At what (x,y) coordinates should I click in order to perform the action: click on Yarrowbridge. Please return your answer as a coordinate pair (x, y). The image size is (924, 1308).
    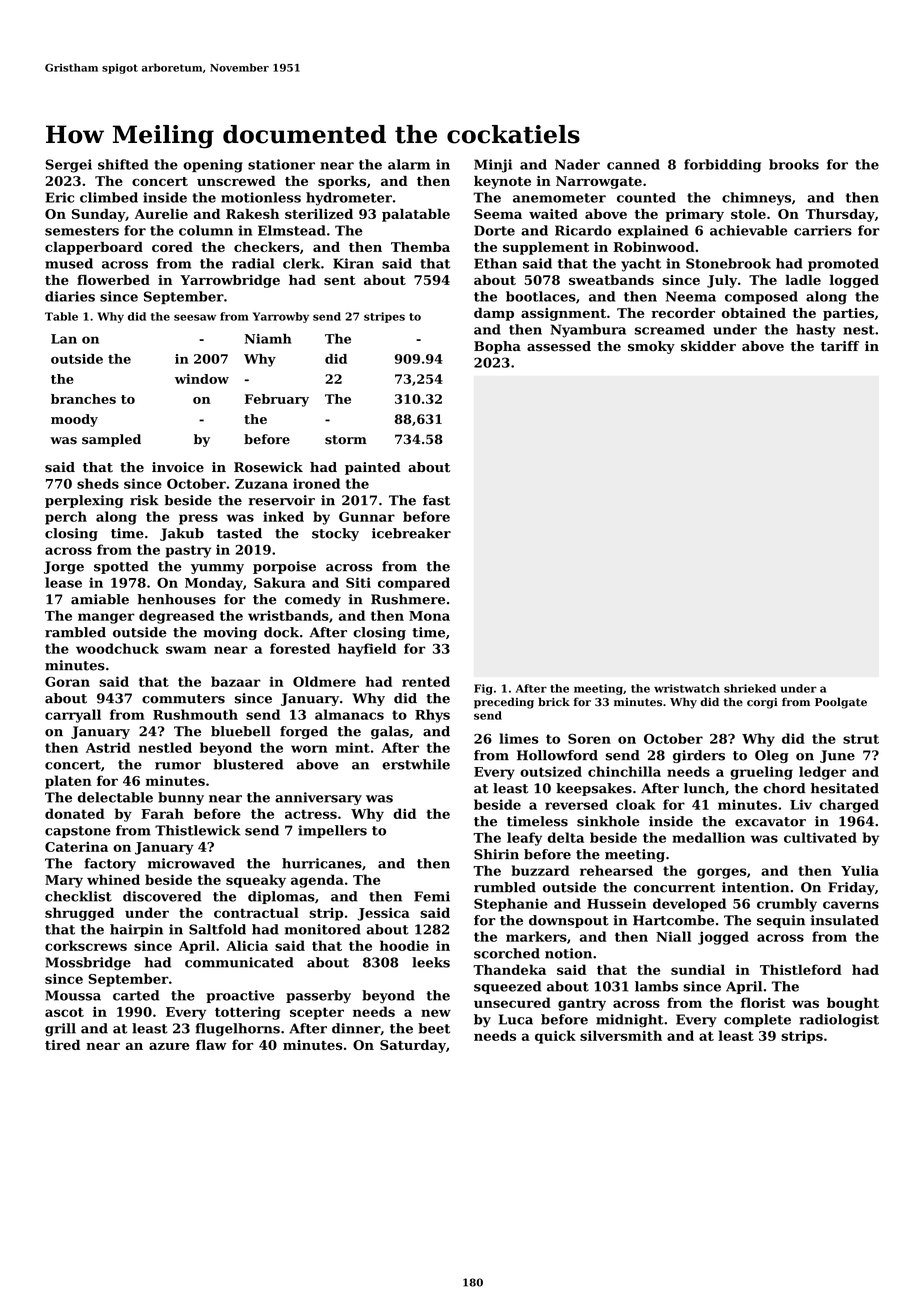
    Looking at the image, I should click on (230, 281).
